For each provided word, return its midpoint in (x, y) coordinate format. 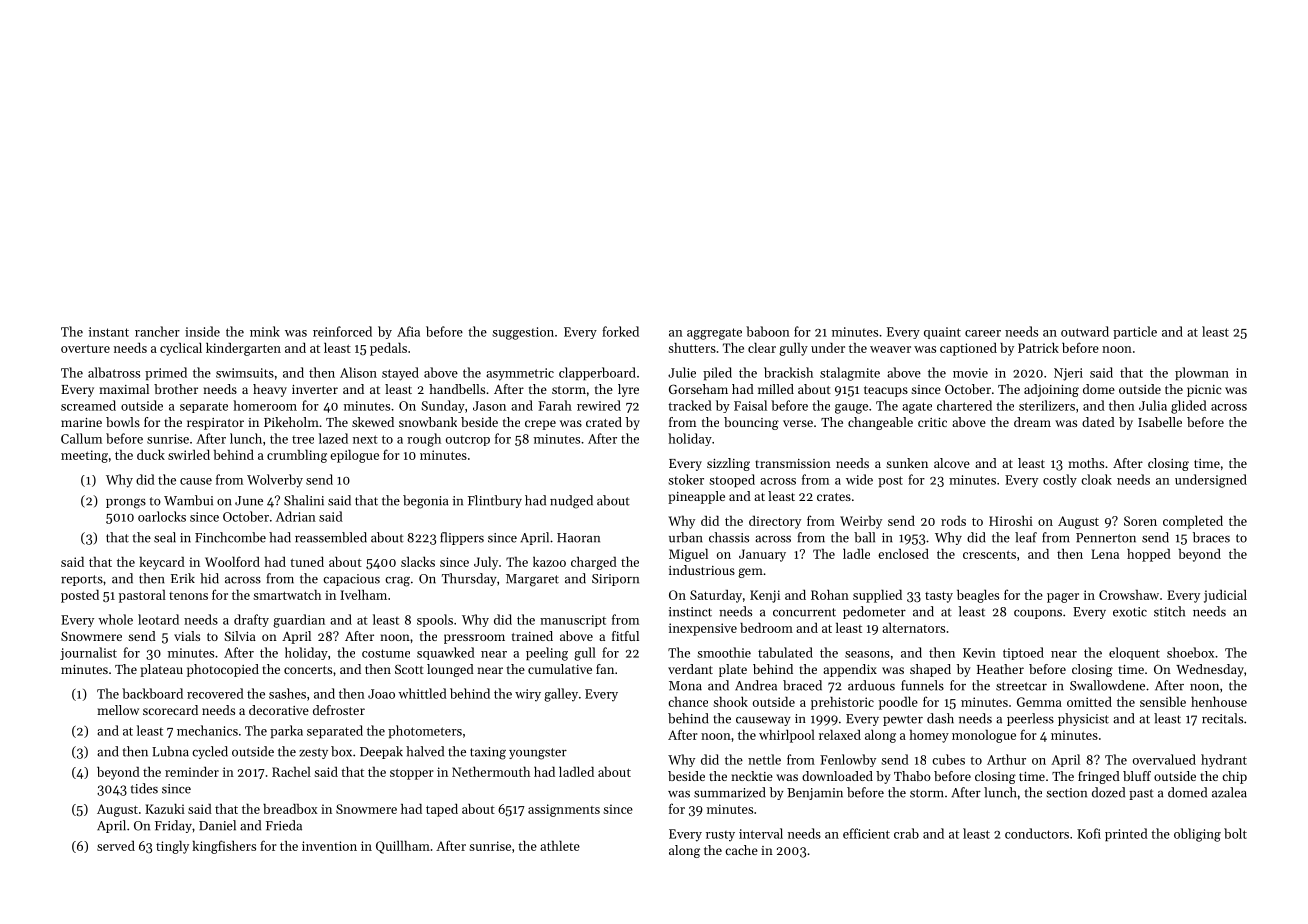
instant (109, 332)
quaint (942, 333)
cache (741, 850)
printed (1126, 834)
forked (620, 331)
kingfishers (224, 847)
